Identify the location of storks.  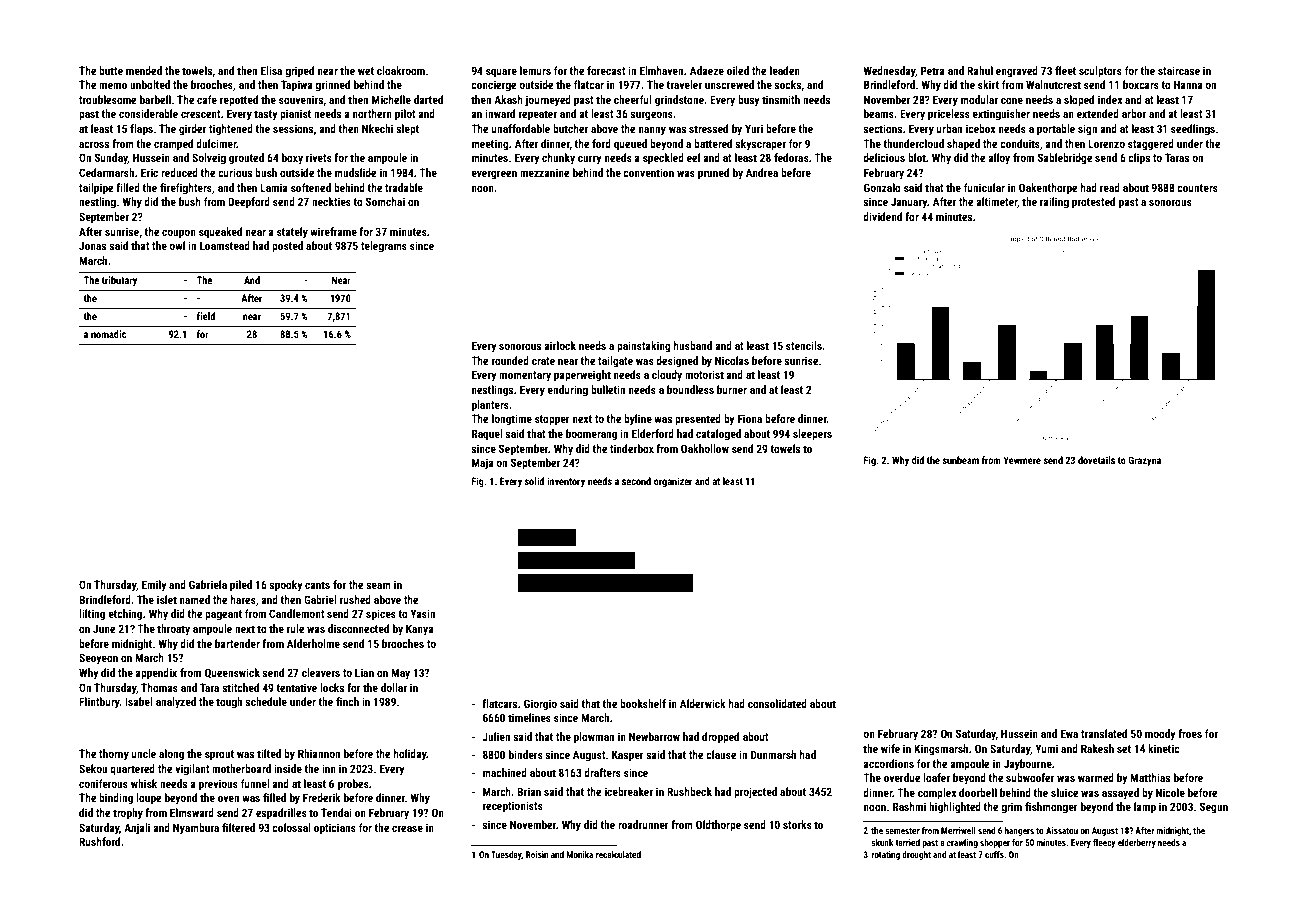
(797, 824).
